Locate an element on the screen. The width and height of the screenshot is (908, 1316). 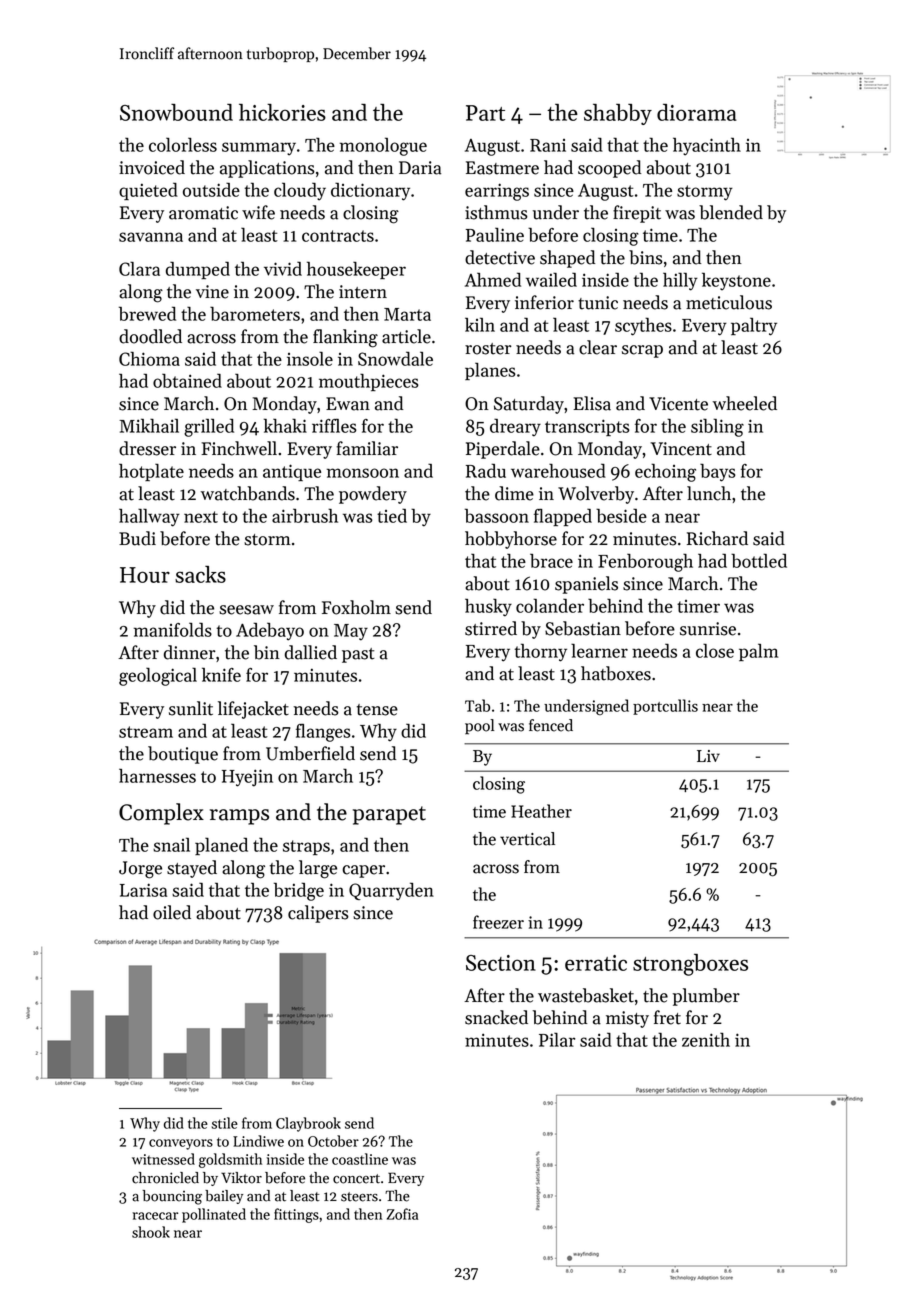
pollinated is located at coordinates (214, 1215).
